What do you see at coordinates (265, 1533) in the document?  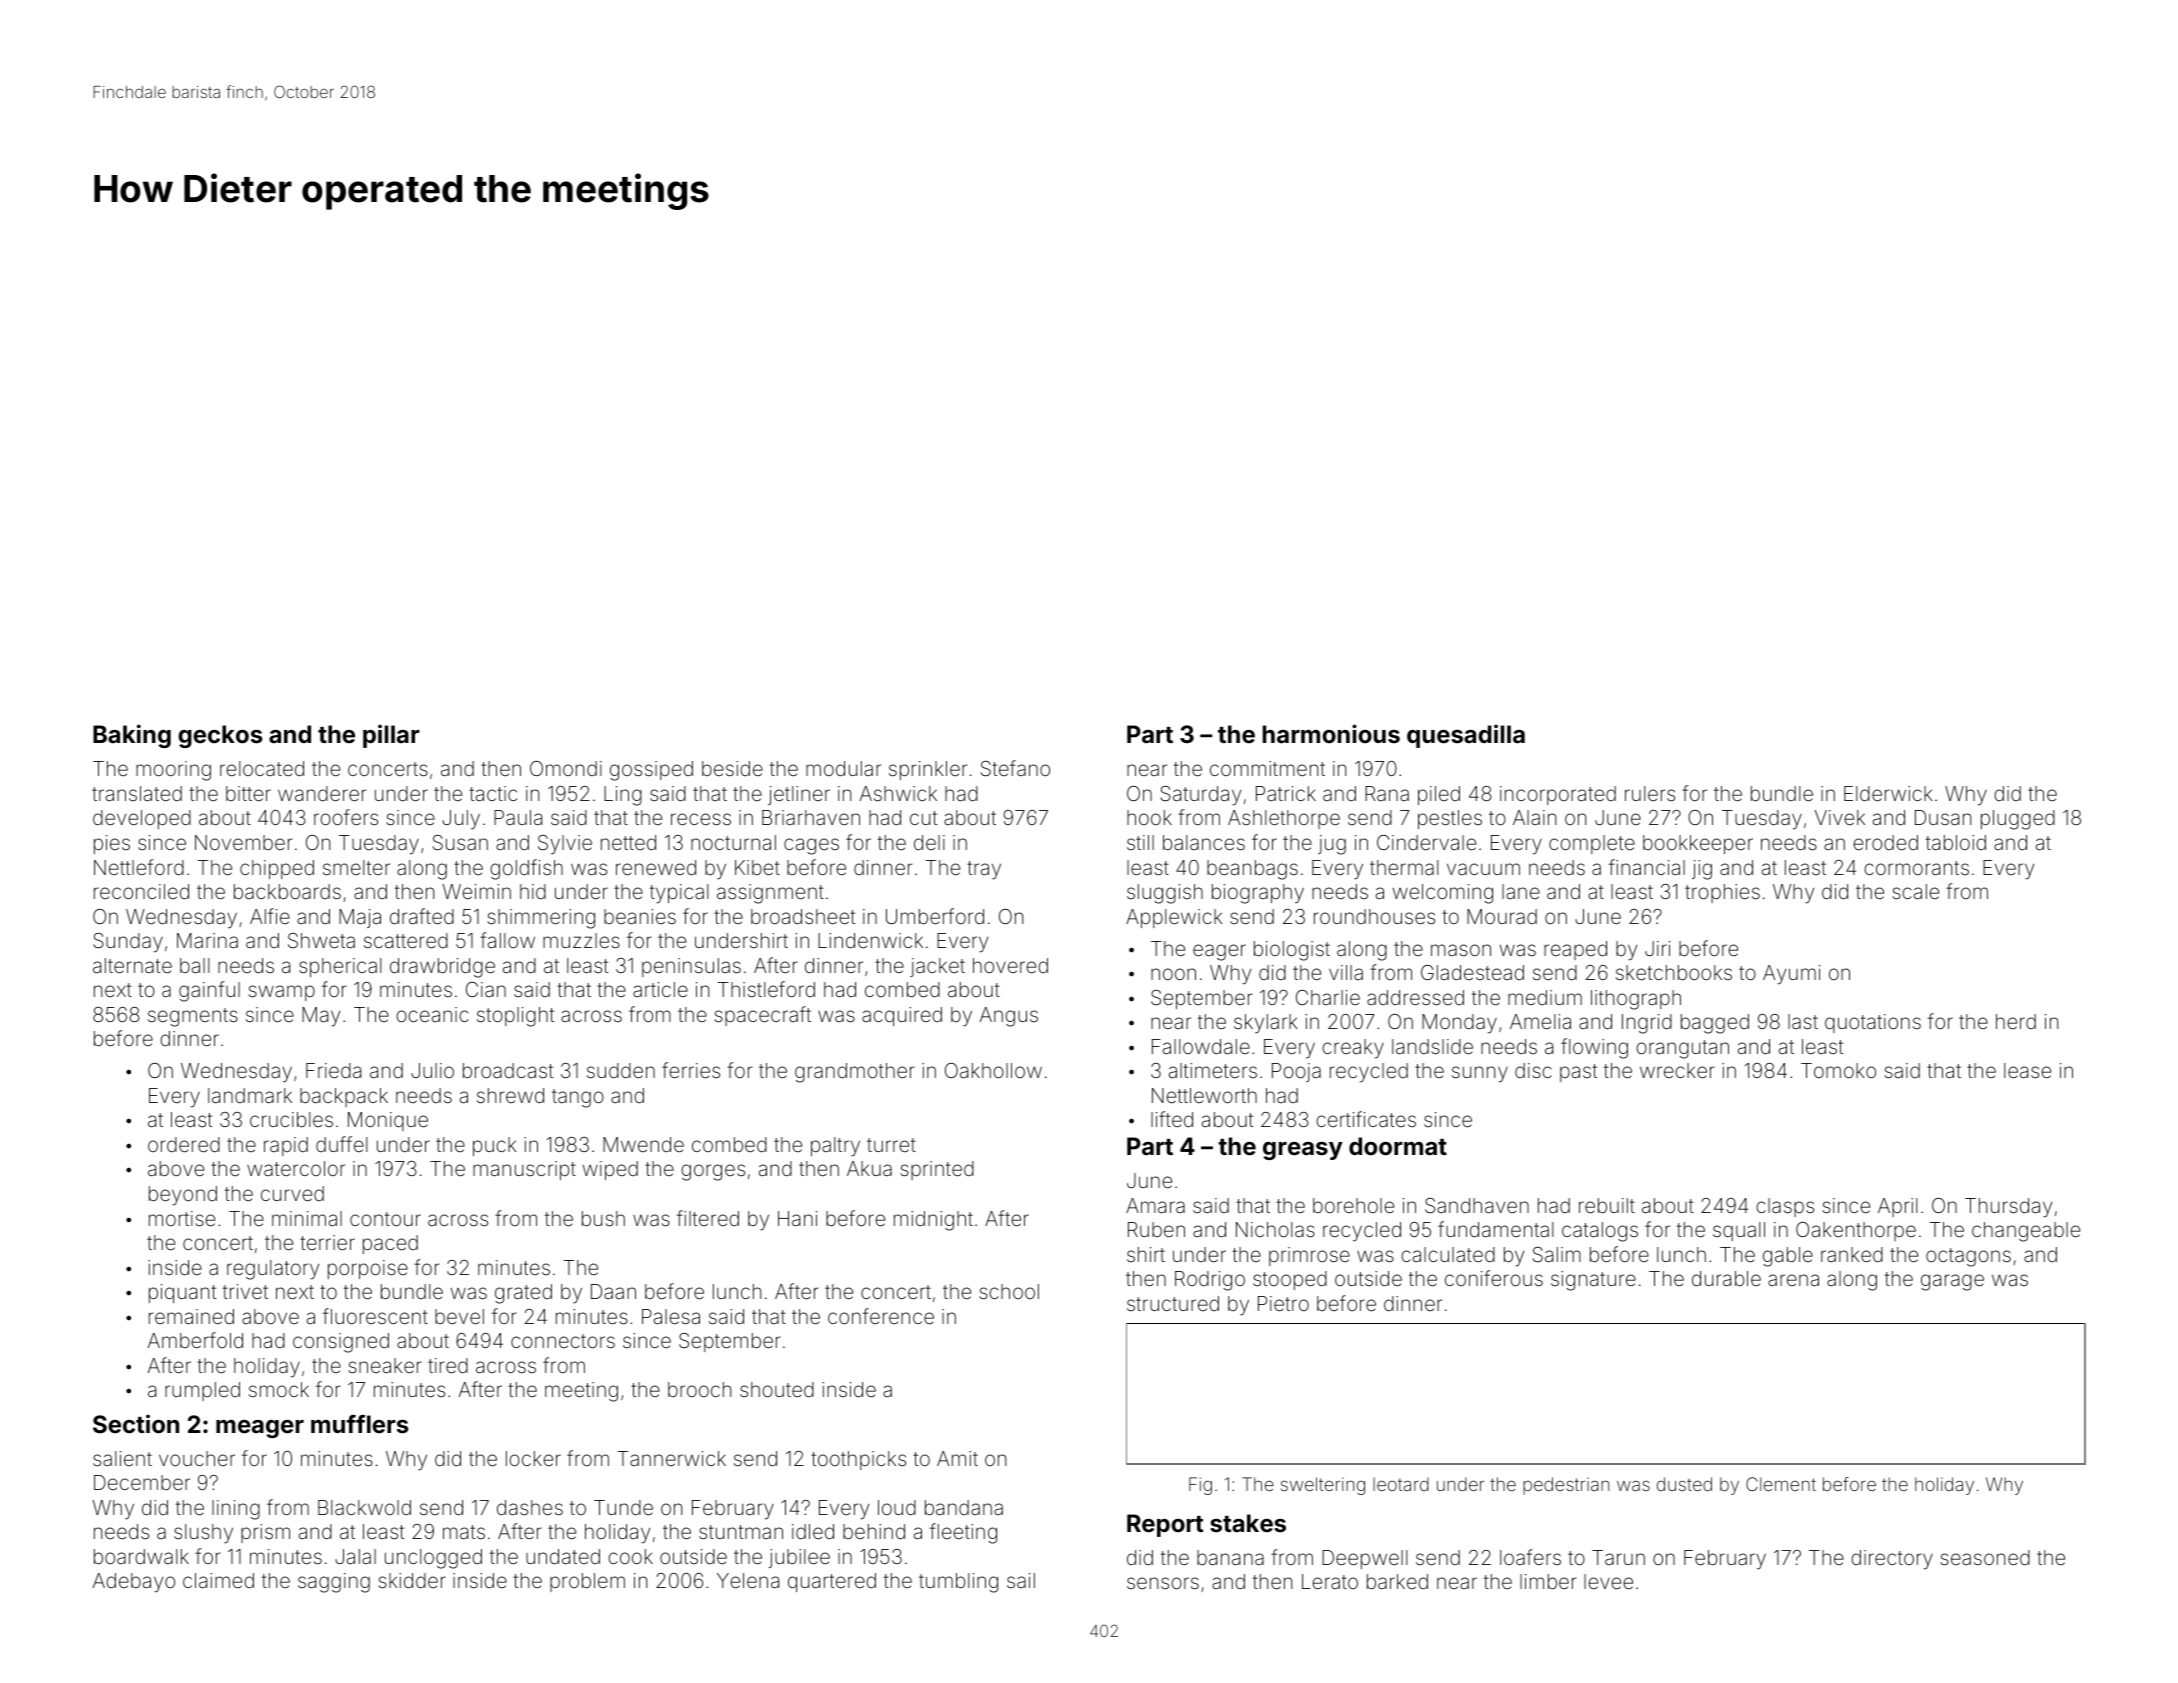 I see `prism` at bounding box center [265, 1533].
